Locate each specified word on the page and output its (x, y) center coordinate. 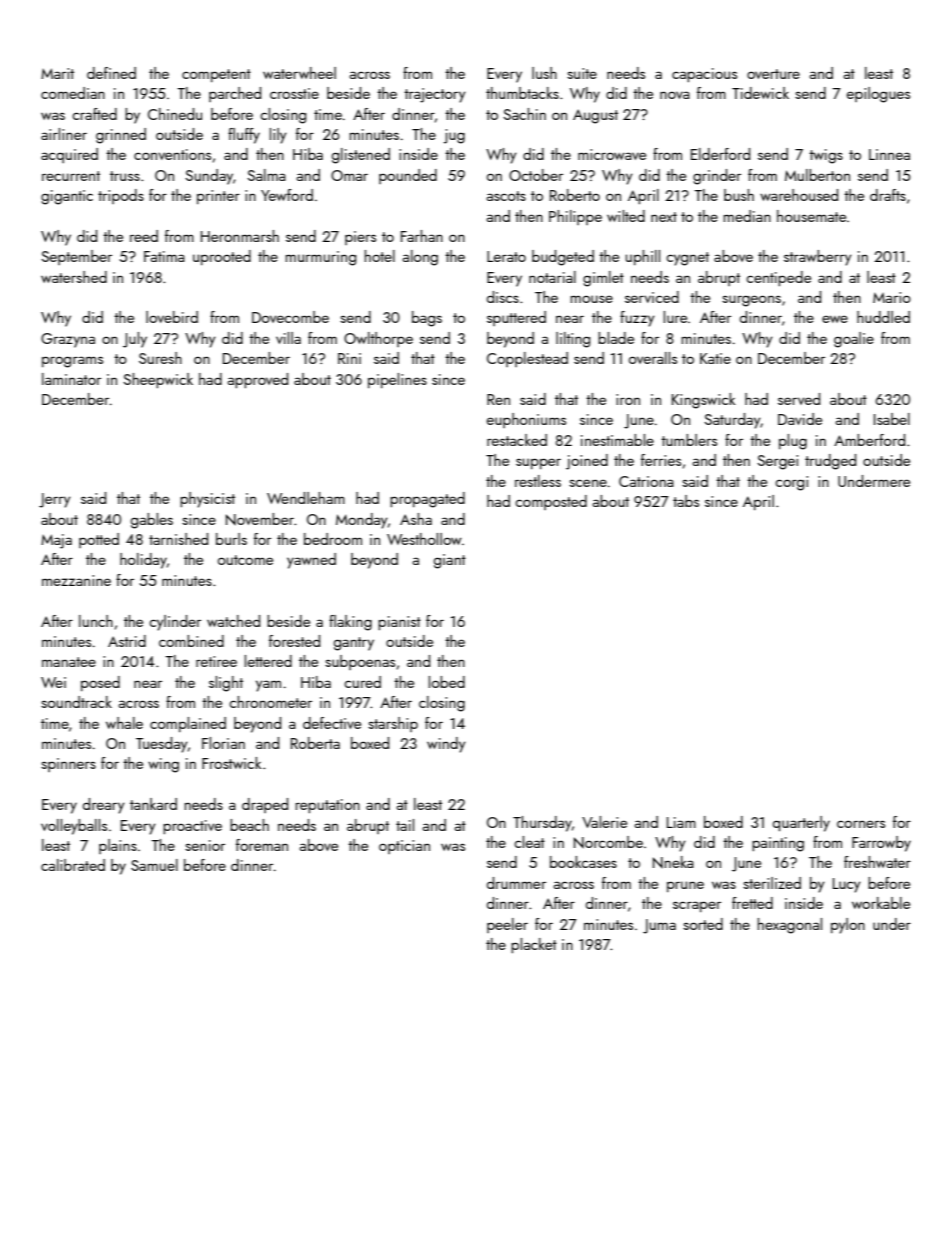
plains (118, 846)
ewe (835, 319)
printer (218, 197)
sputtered (516, 318)
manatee (69, 662)
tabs (686, 501)
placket (534, 945)
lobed (446, 682)
